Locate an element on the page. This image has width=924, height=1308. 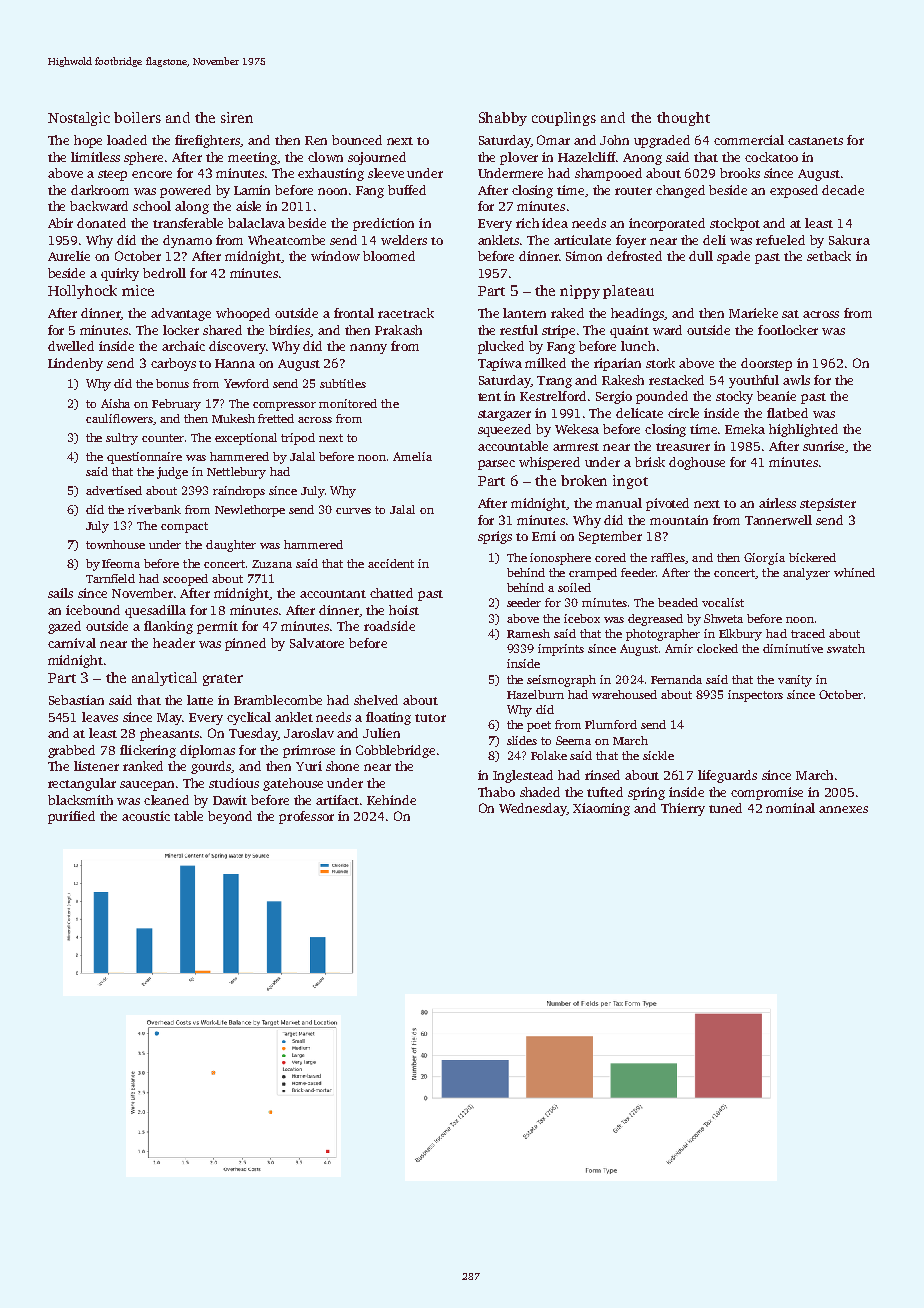
plucked is located at coordinates (501, 347).
